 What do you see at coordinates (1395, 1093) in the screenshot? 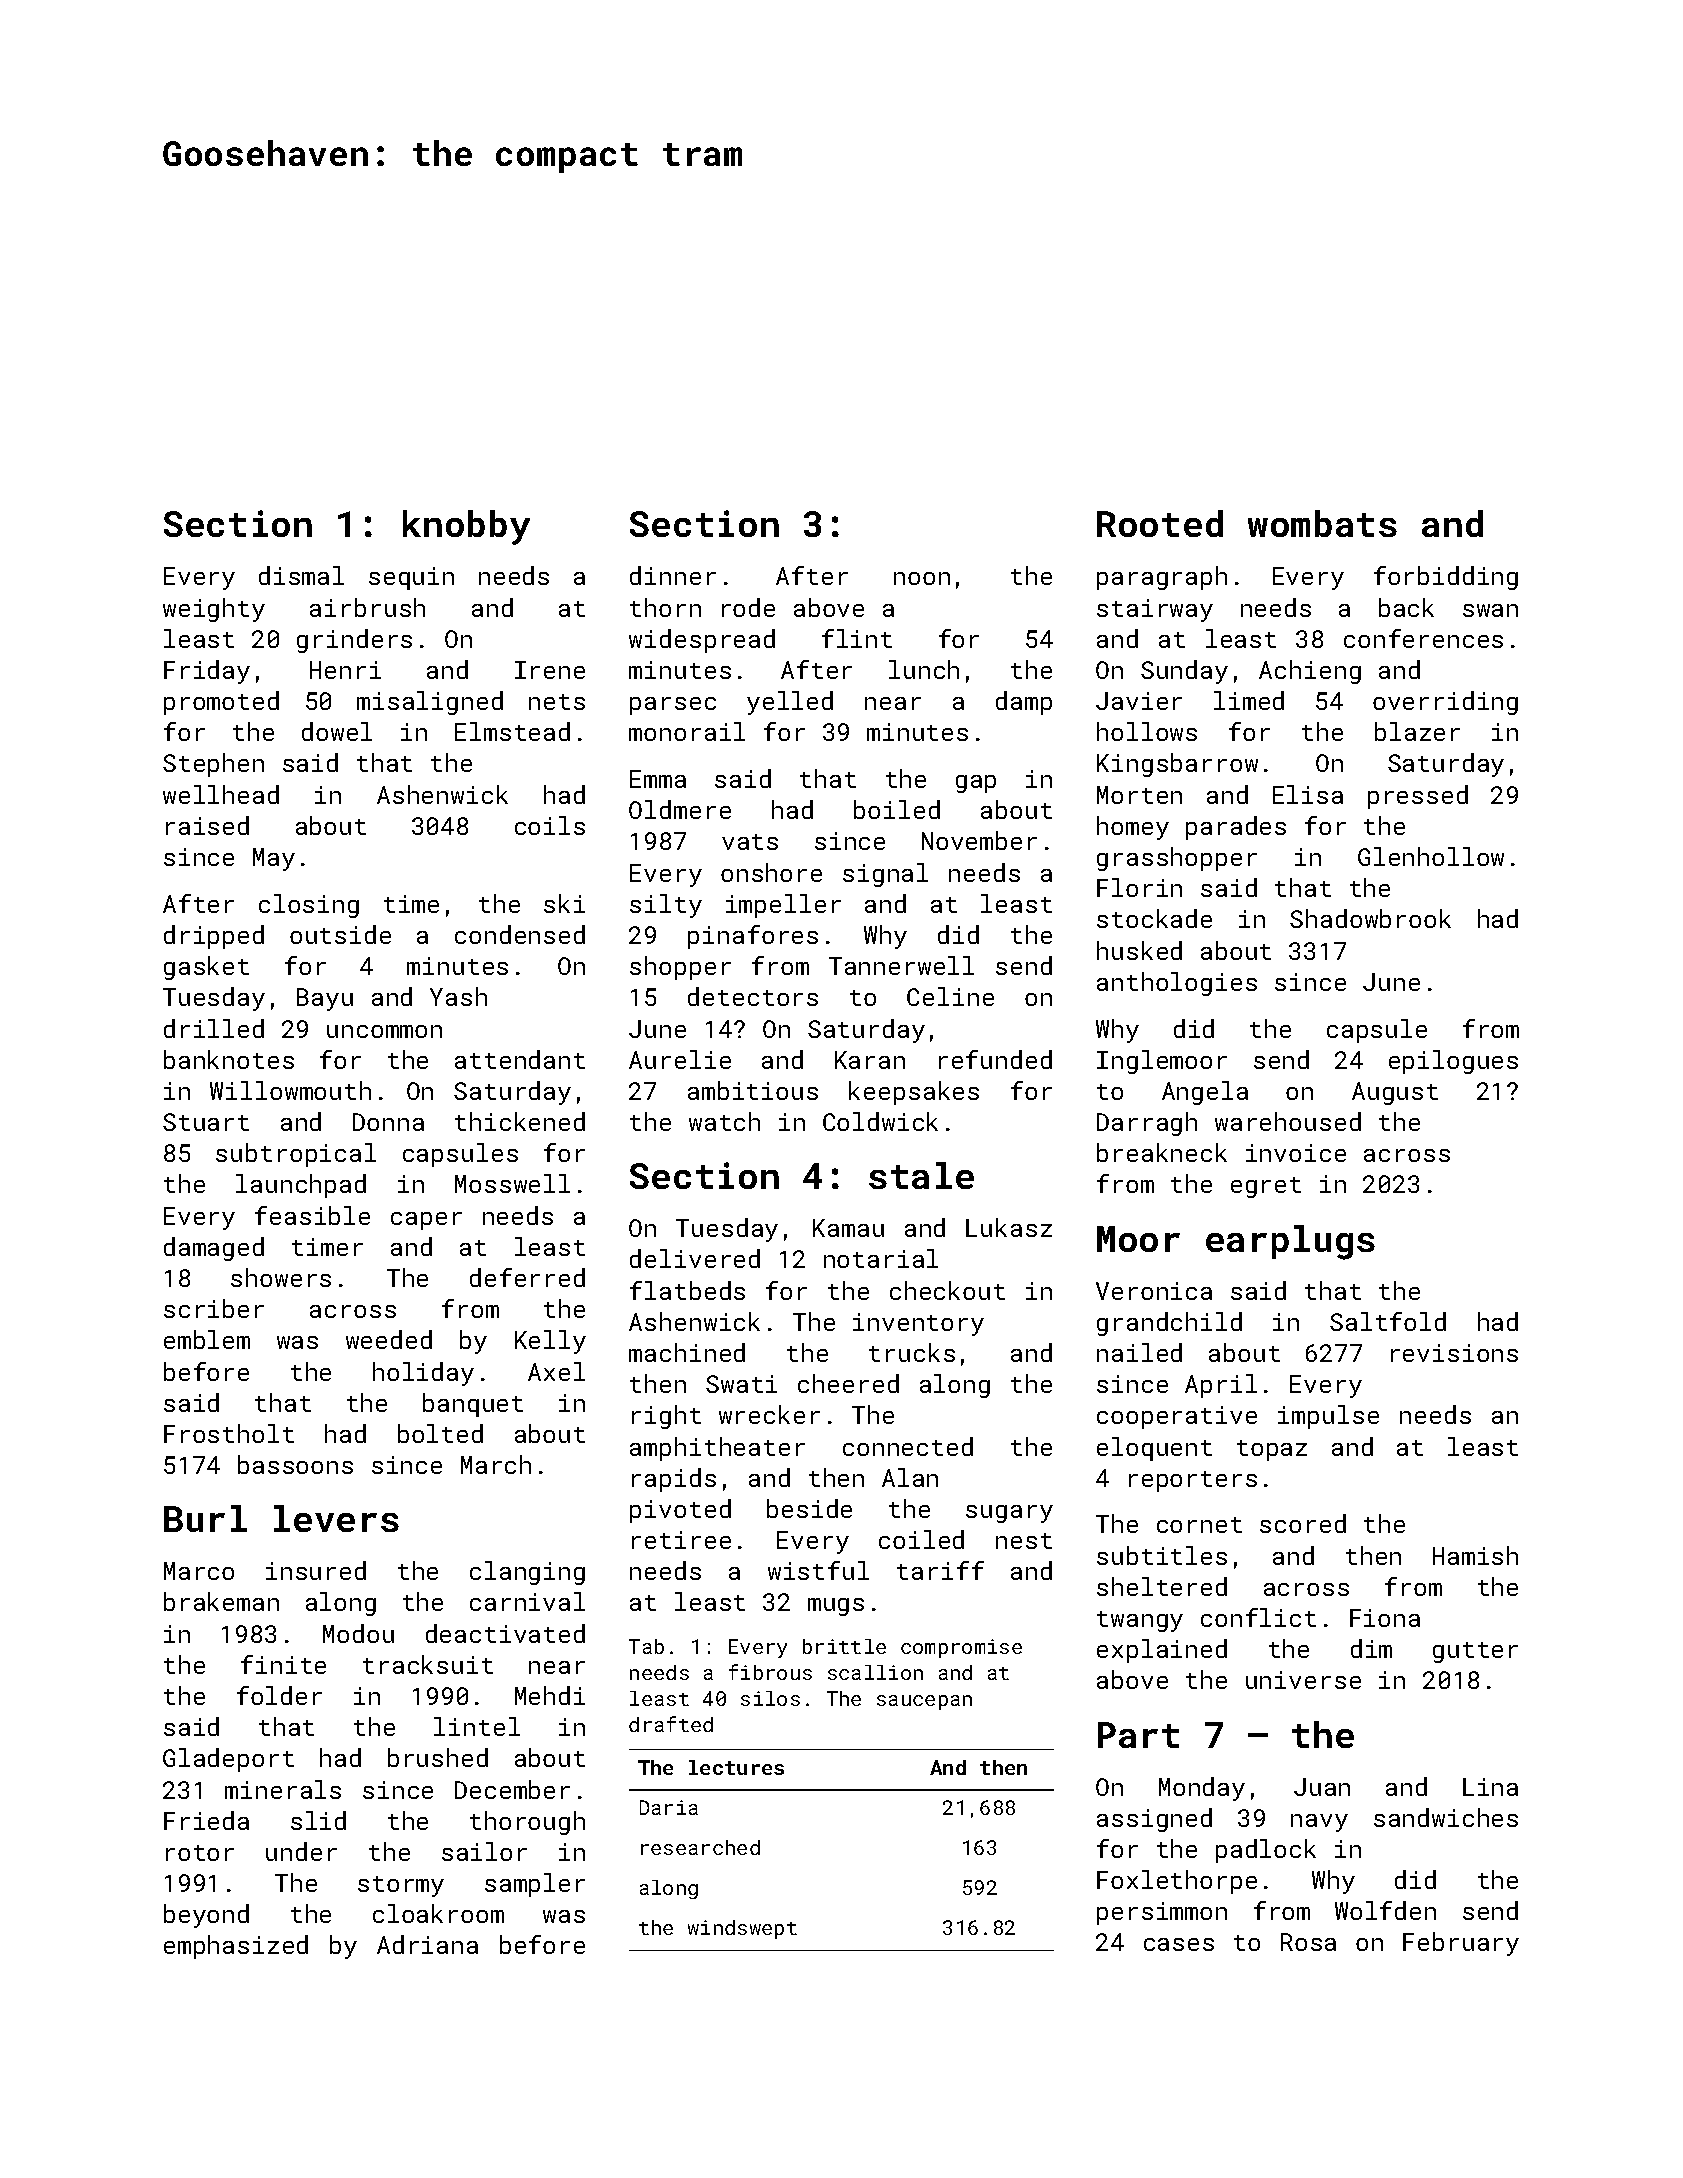
I see `August` at bounding box center [1395, 1093].
